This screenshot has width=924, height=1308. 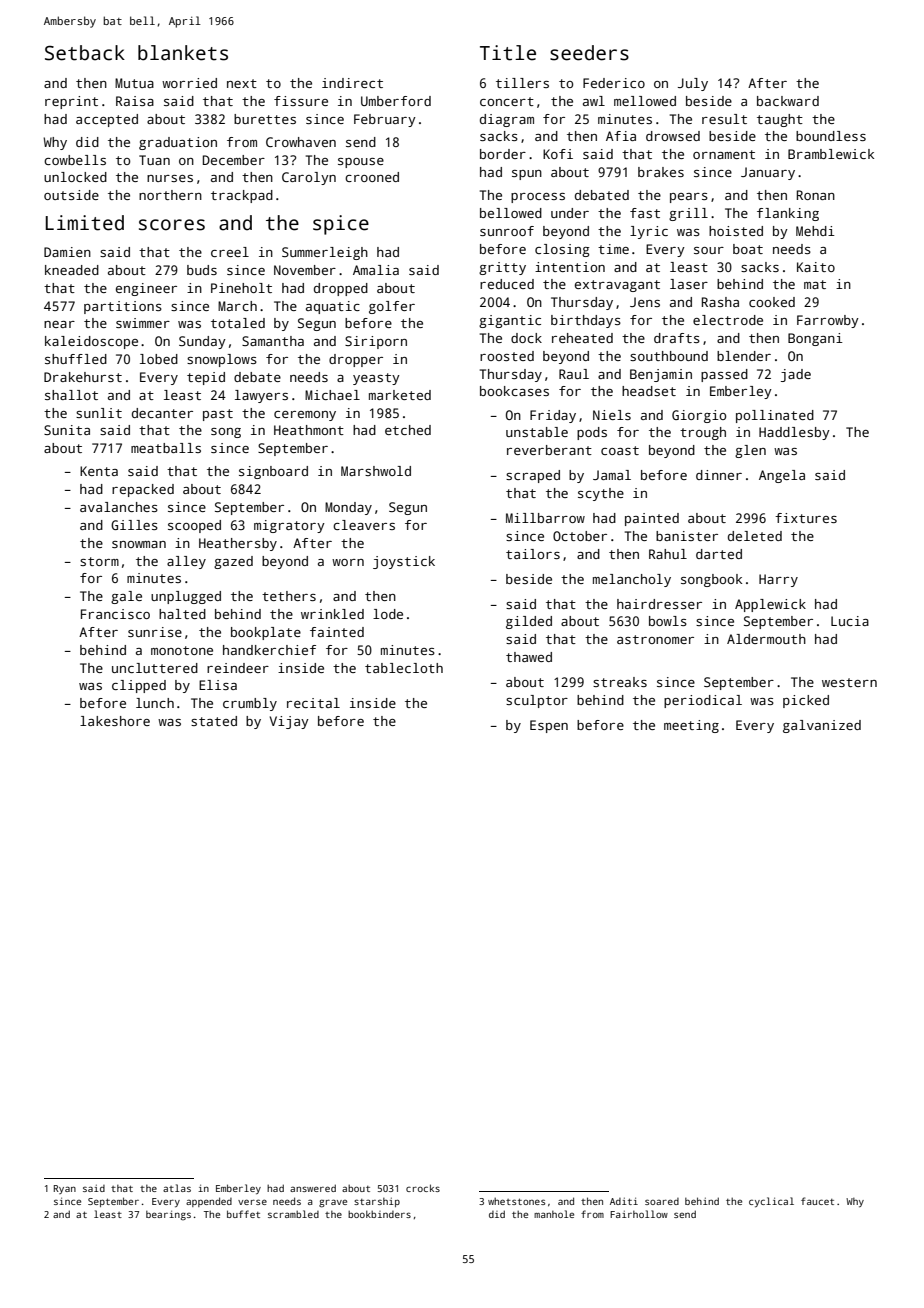 What do you see at coordinates (183, 53) in the screenshot?
I see `blankets` at bounding box center [183, 53].
